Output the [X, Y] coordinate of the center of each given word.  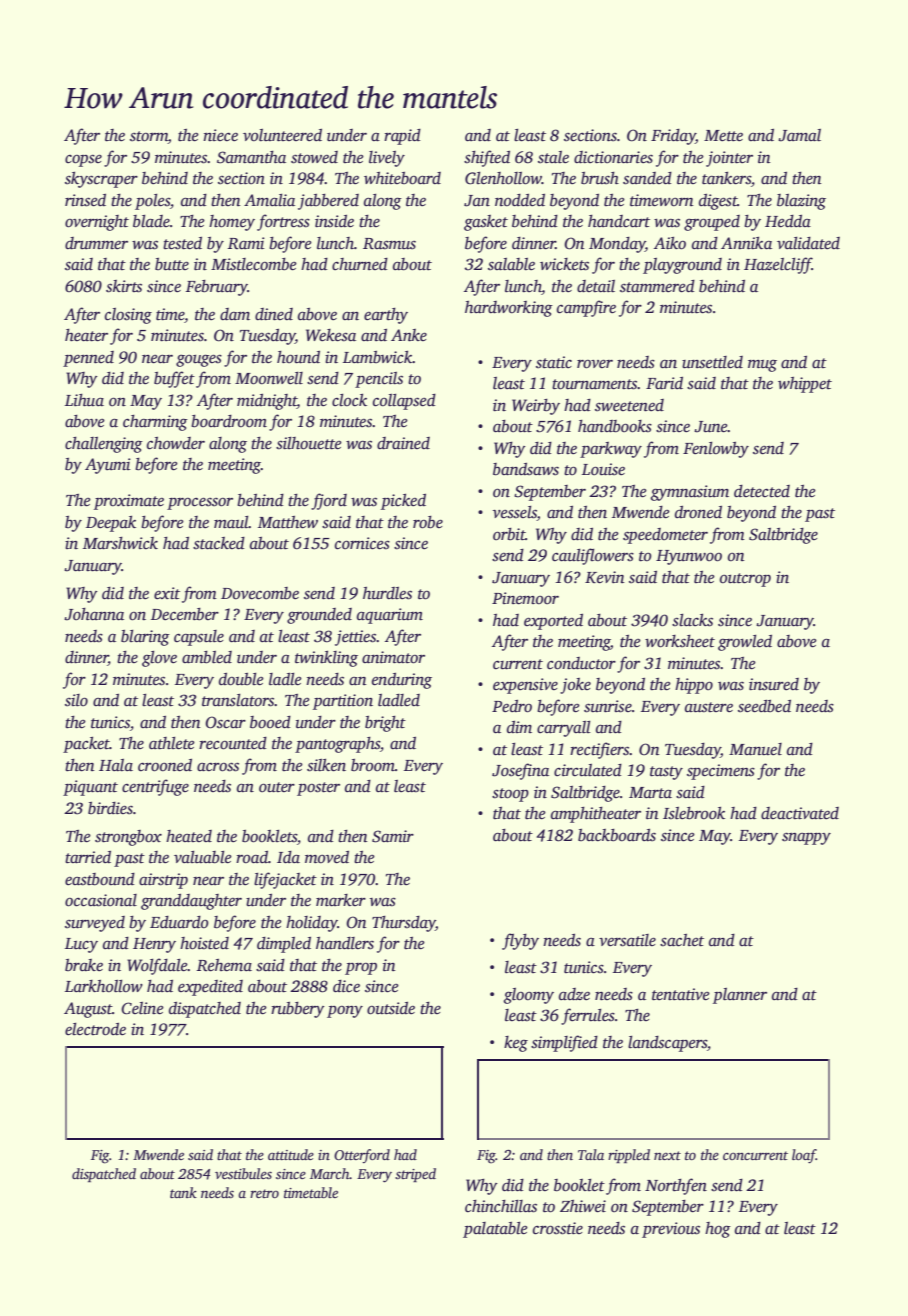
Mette [723, 136]
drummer [96, 243]
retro [264, 1193]
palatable [495, 1230]
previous [671, 1230]
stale [553, 157]
